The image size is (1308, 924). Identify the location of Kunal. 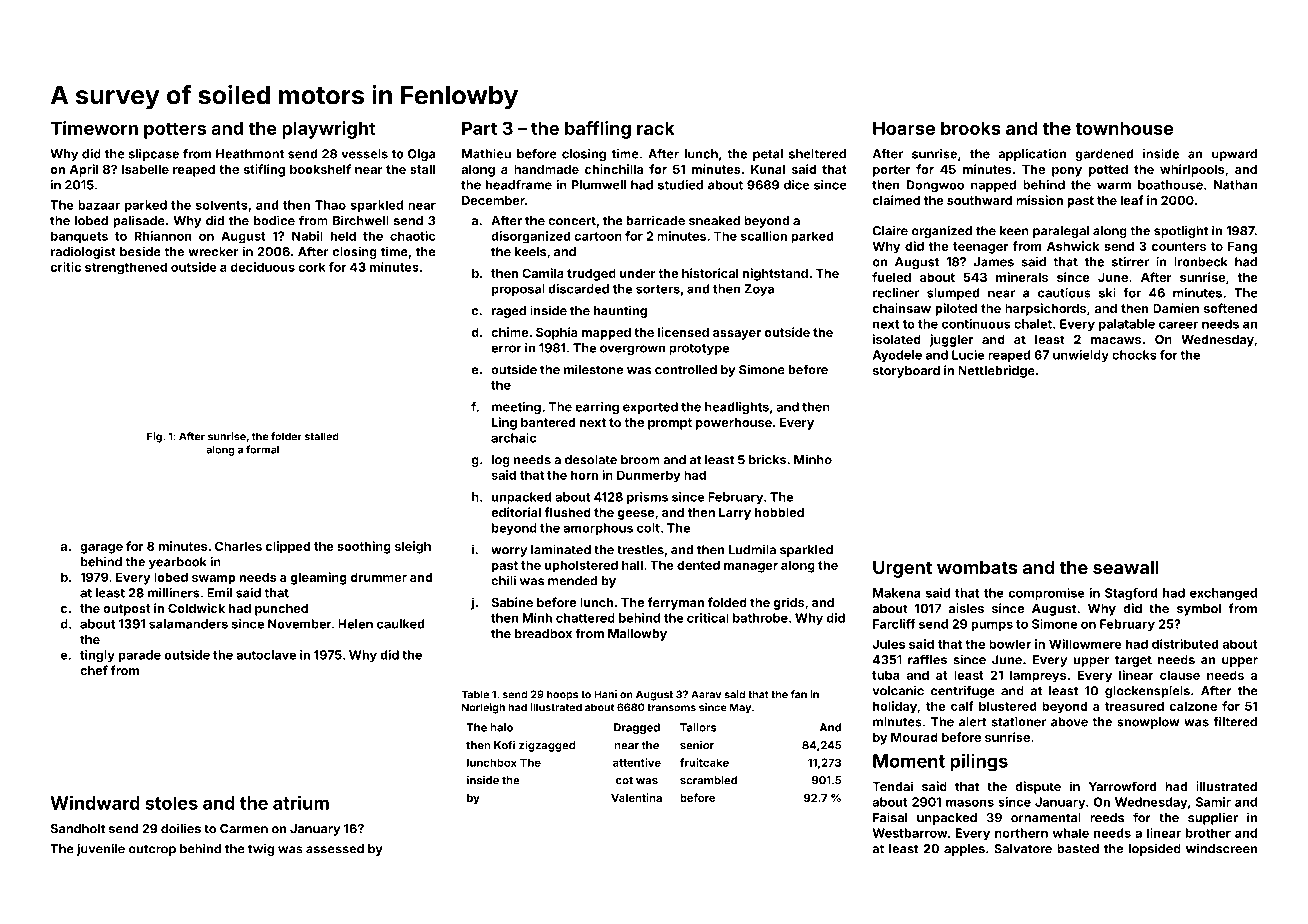
(768, 169).
